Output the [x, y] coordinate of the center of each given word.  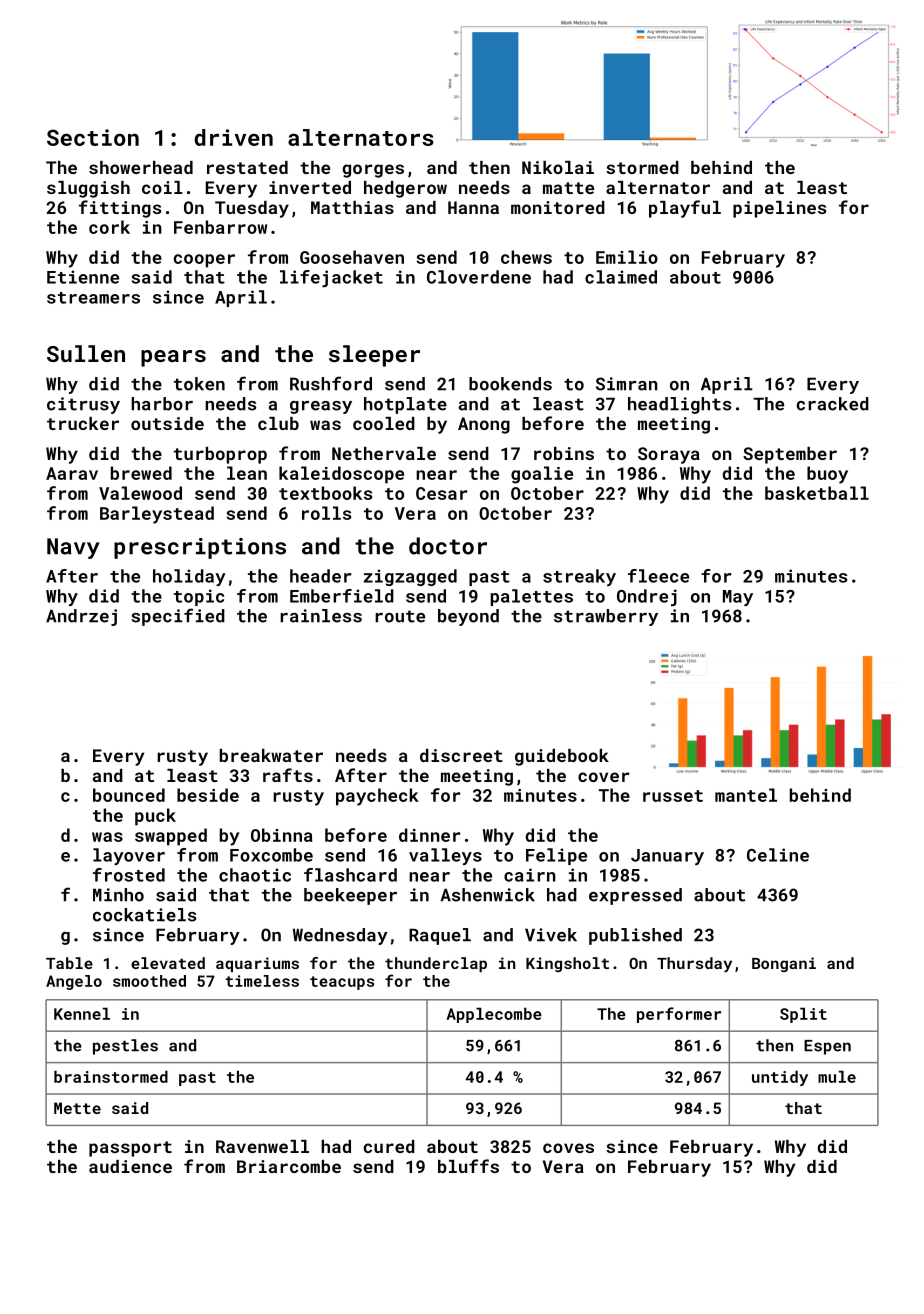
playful [685, 209]
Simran [627, 384]
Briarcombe [289, 1166]
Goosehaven [352, 257]
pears [173, 358]
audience [130, 1166]
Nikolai [558, 167]
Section [93, 137]
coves [568, 1148]
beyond [468, 617]
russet [673, 796]
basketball [817, 493]
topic [199, 597]
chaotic [255, 875]
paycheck [377, 797]
